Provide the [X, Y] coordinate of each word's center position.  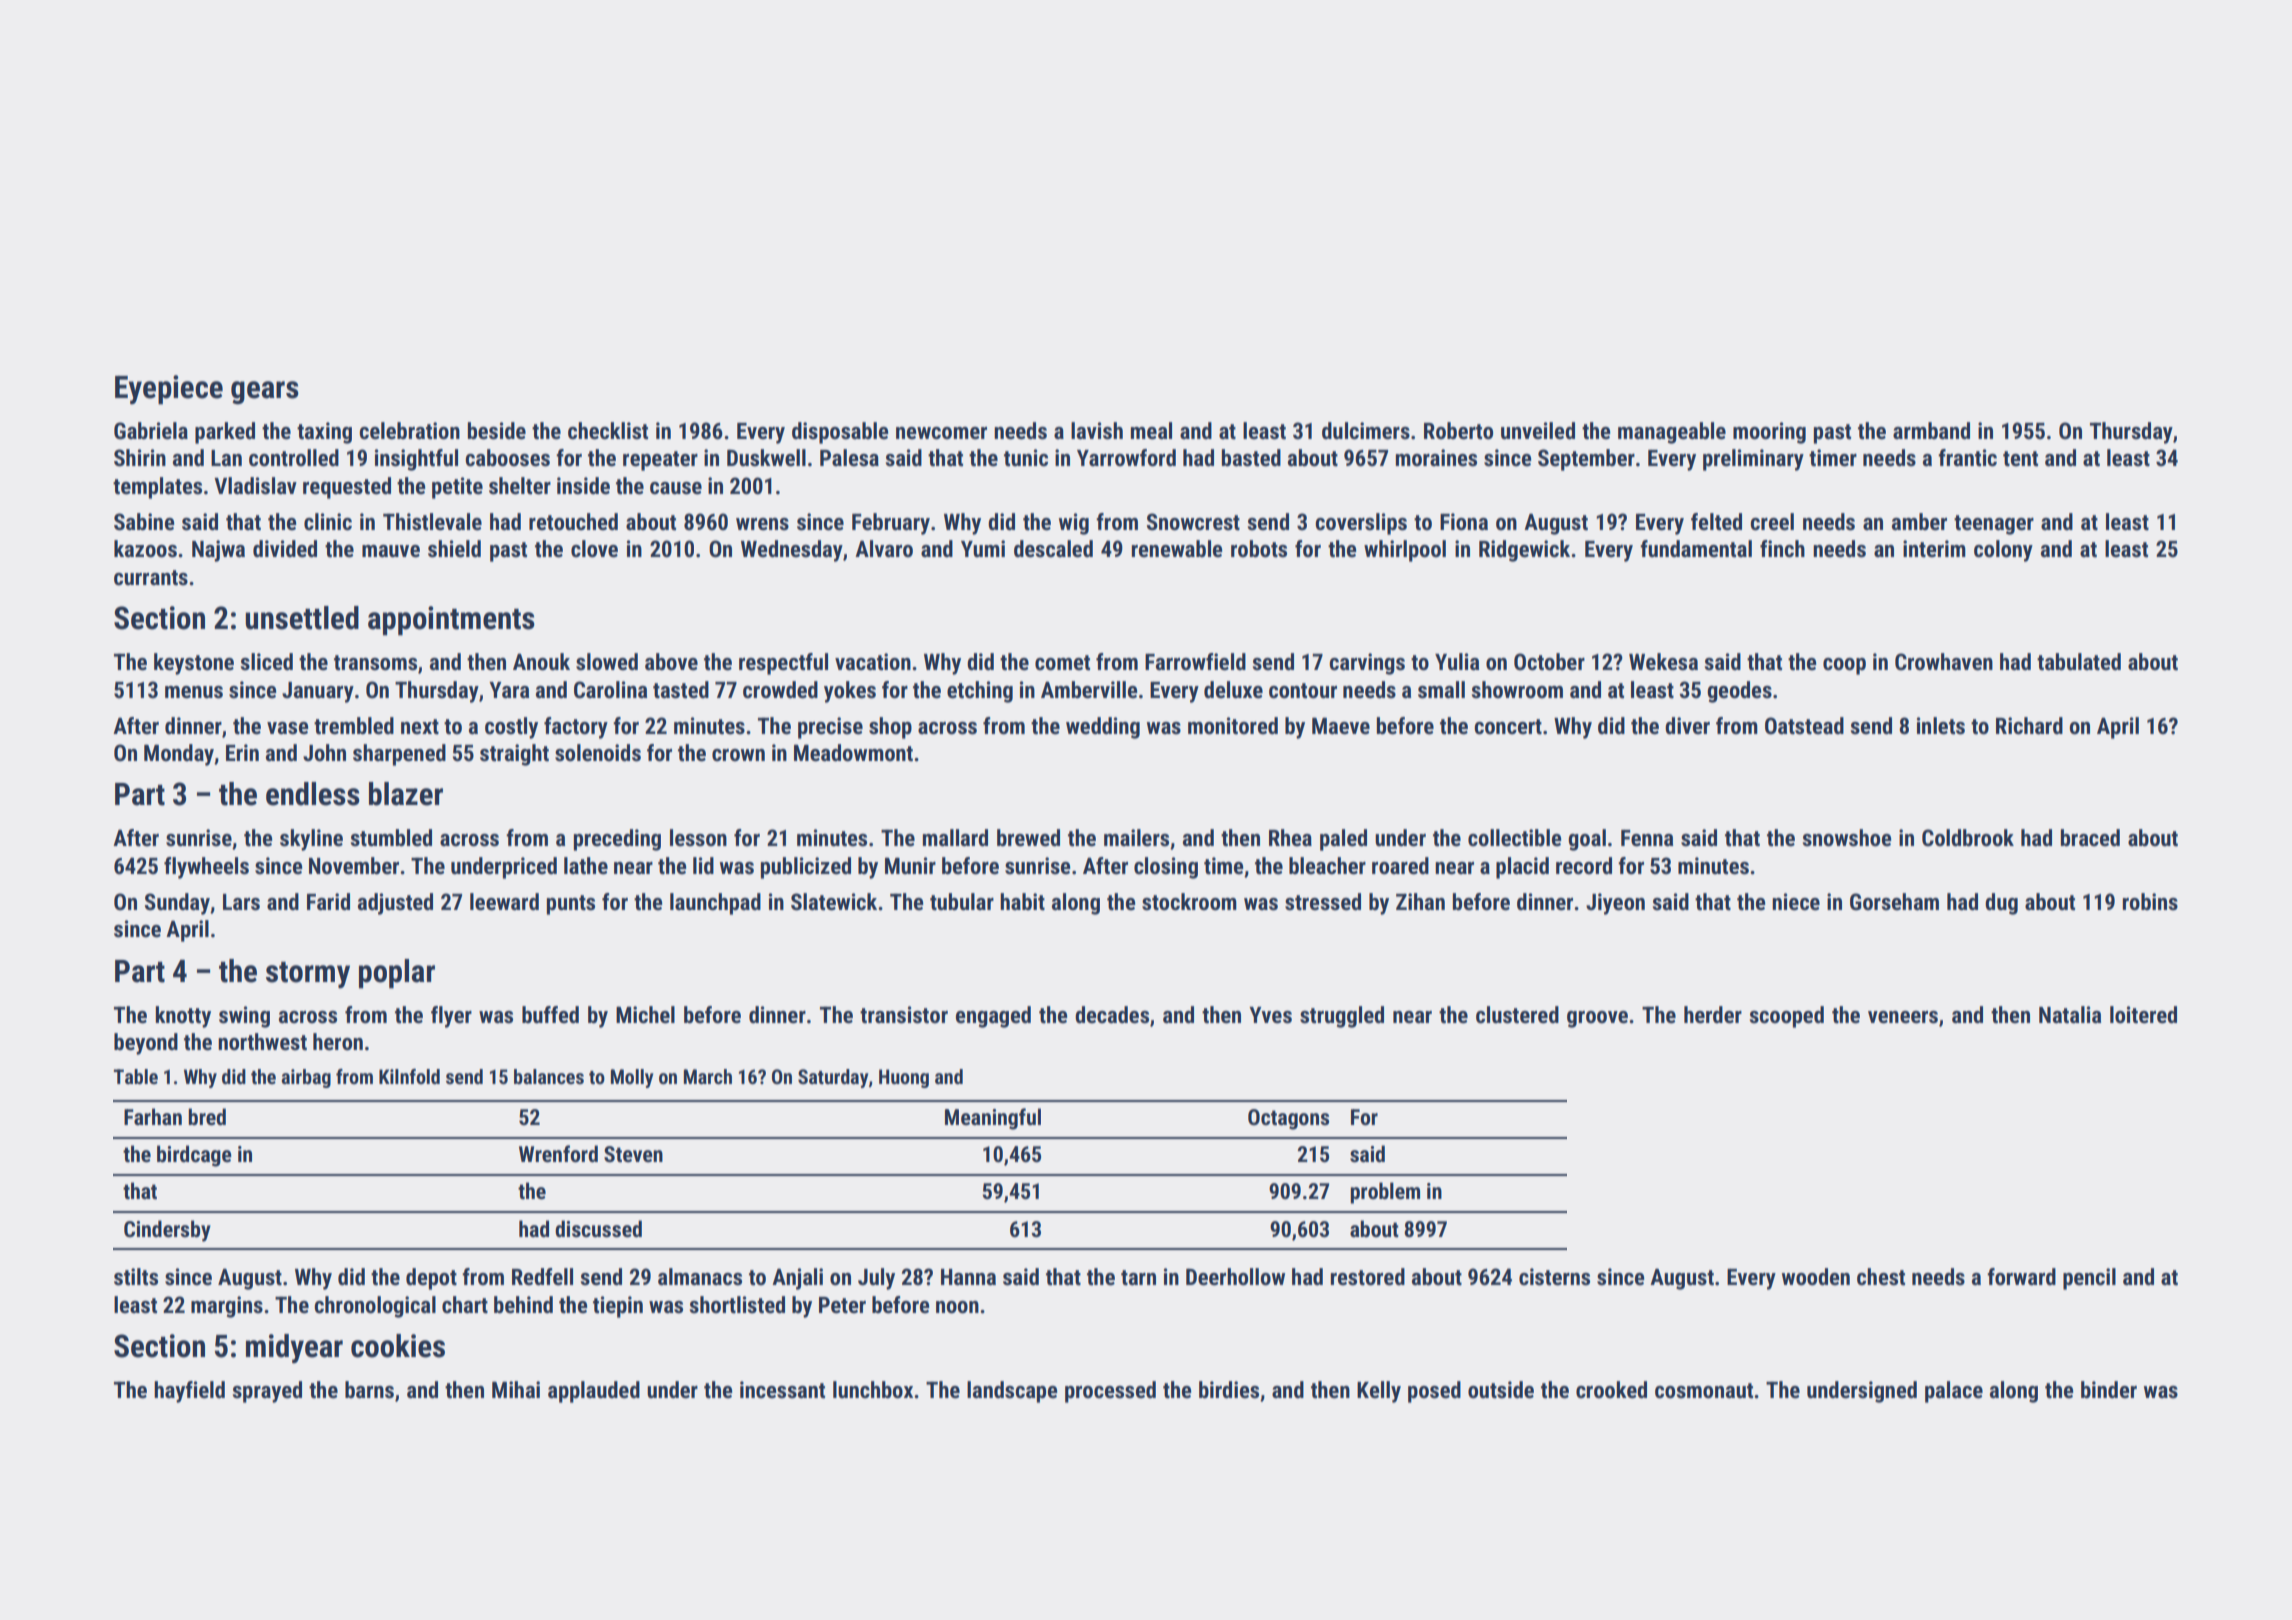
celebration [409, 431]
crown [738, 755]
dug [2001, 904]
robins [2150, 902]
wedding [1103, 728]
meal [1151, 431]
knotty [183, 1017]
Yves [1270, 1015]
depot [431, 1279]
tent [2020, 459]
